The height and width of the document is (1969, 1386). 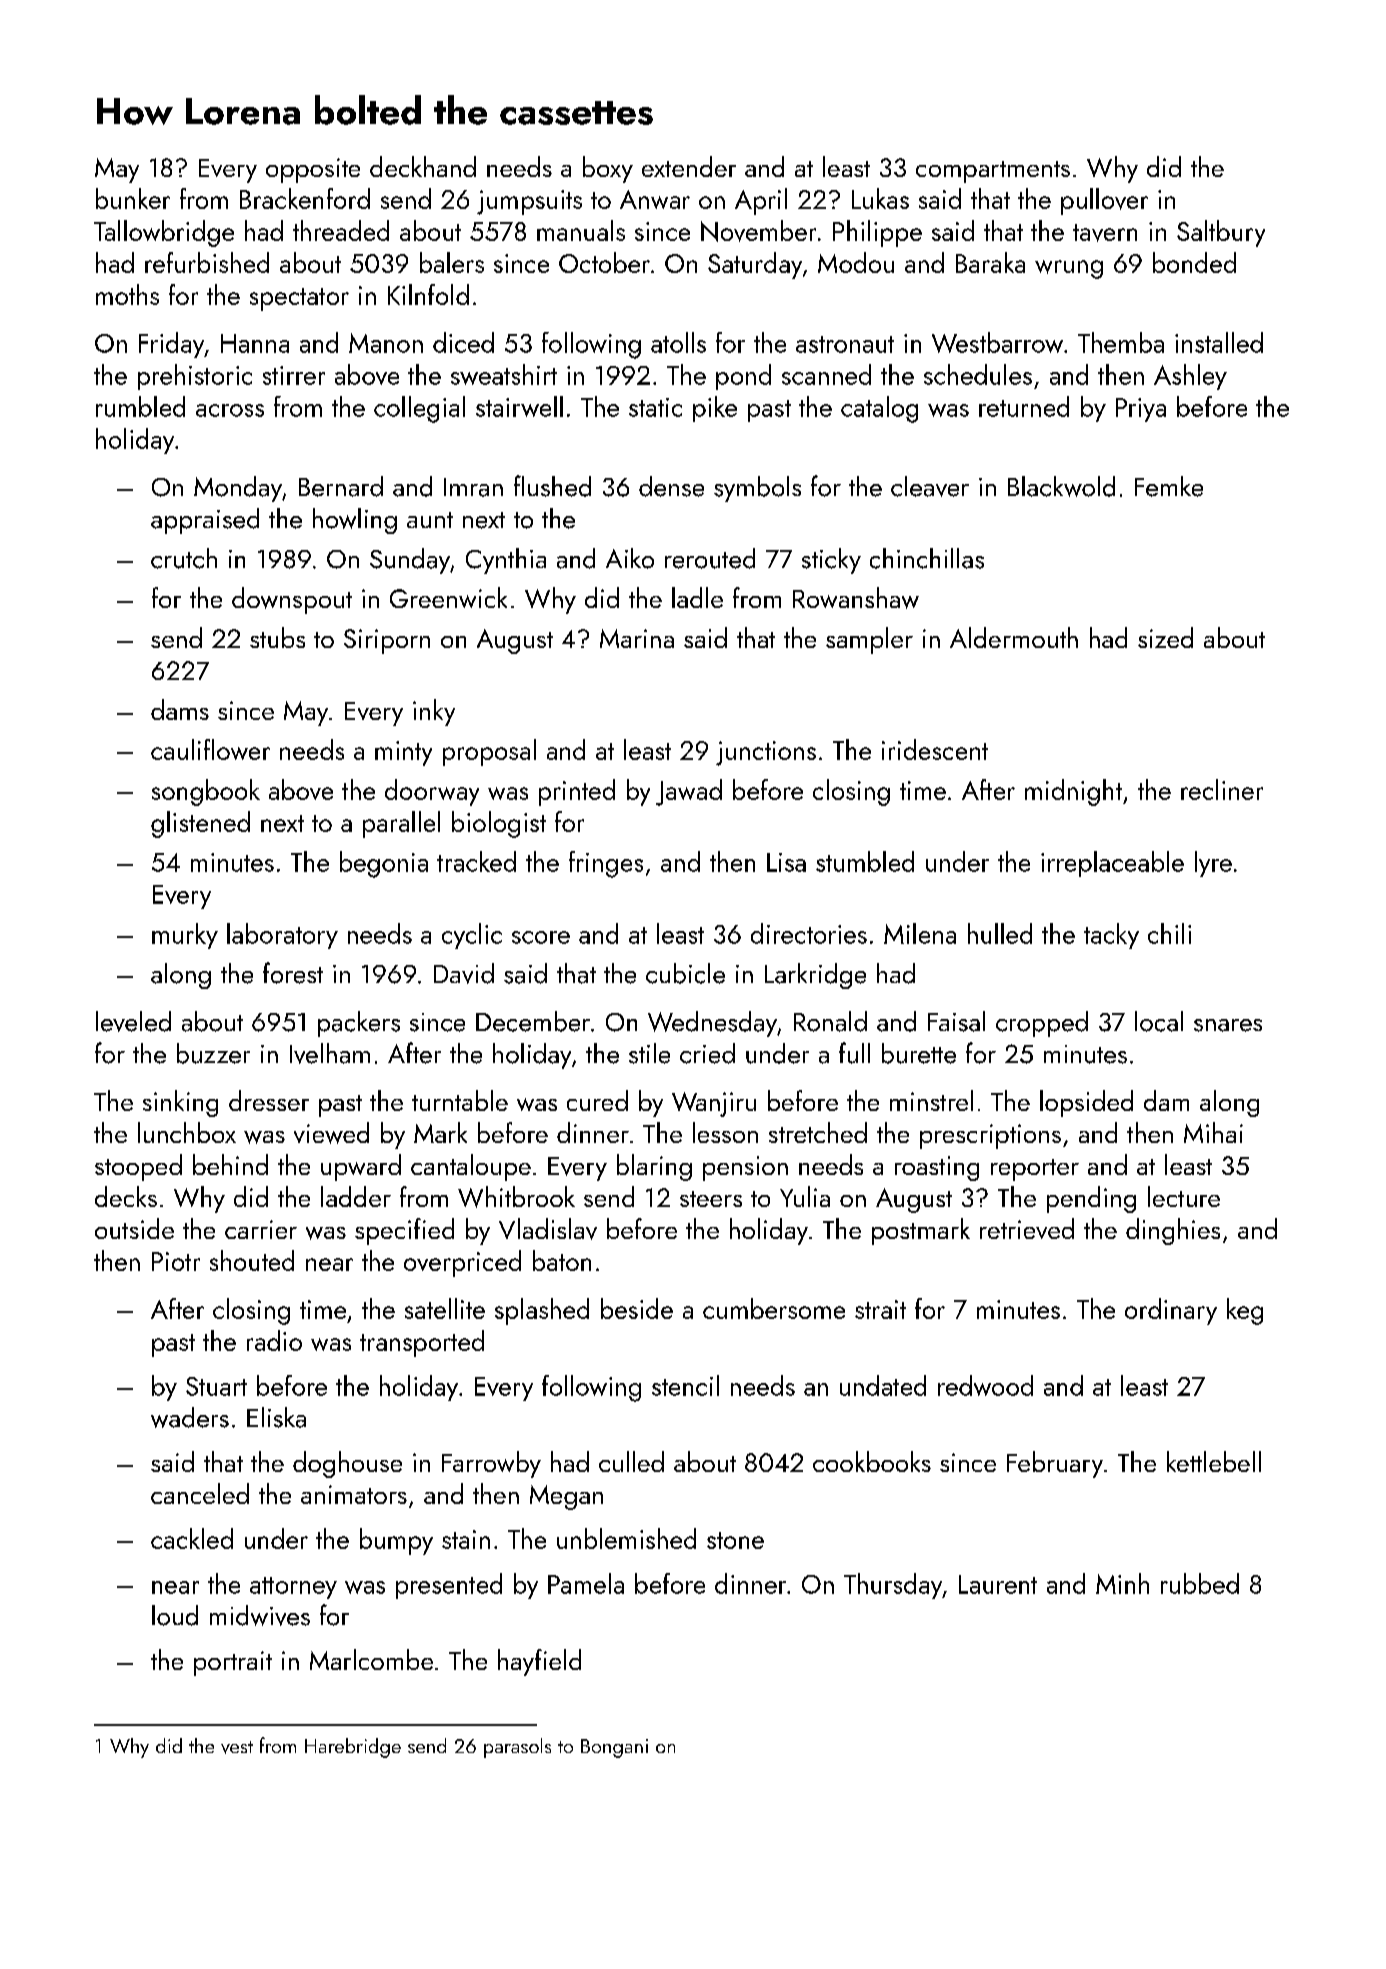 I want to click on transported, so click(x=422, y=1343).
